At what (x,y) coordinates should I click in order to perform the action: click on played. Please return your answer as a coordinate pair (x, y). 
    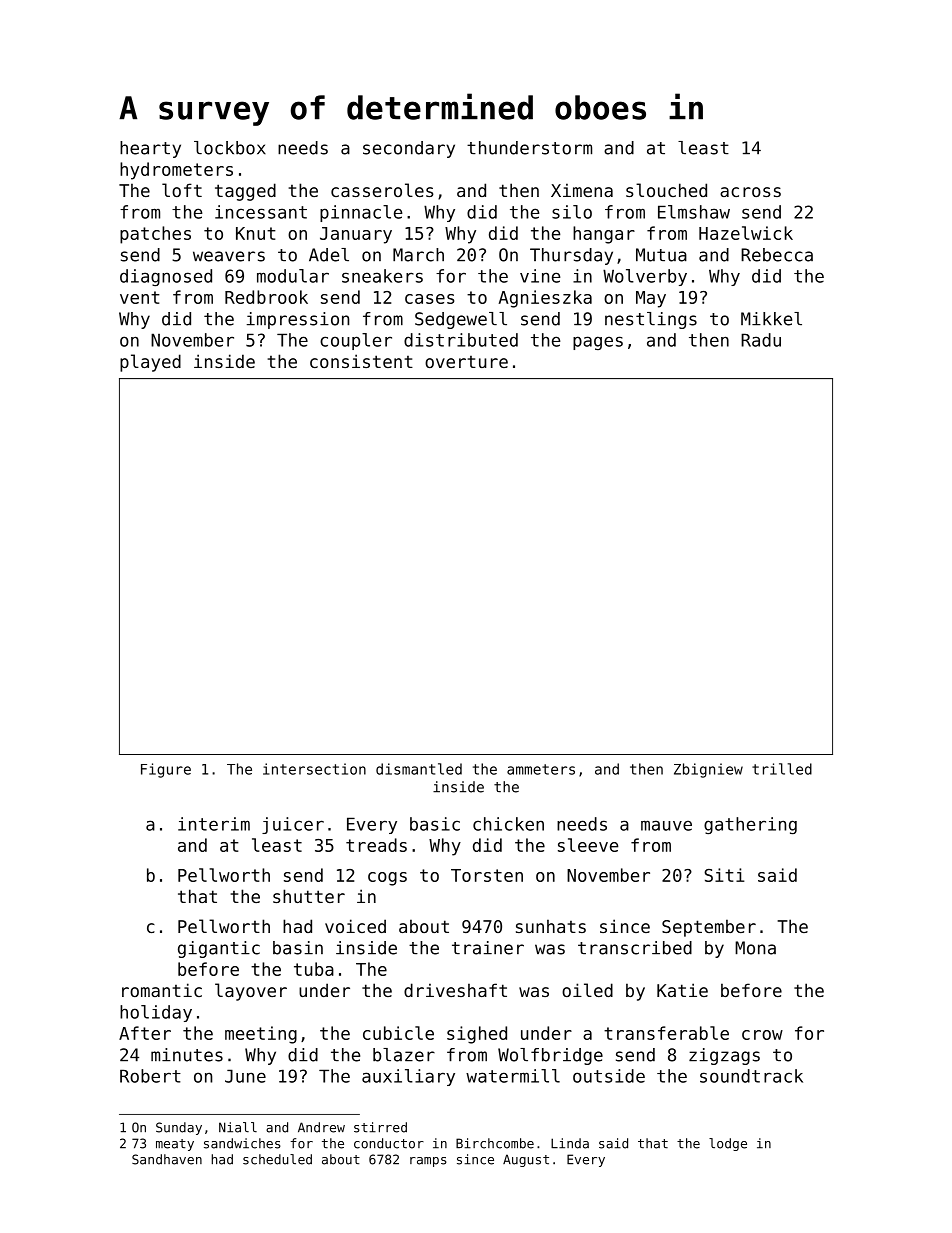
    Looking at the image, I should click on (150, 363).
